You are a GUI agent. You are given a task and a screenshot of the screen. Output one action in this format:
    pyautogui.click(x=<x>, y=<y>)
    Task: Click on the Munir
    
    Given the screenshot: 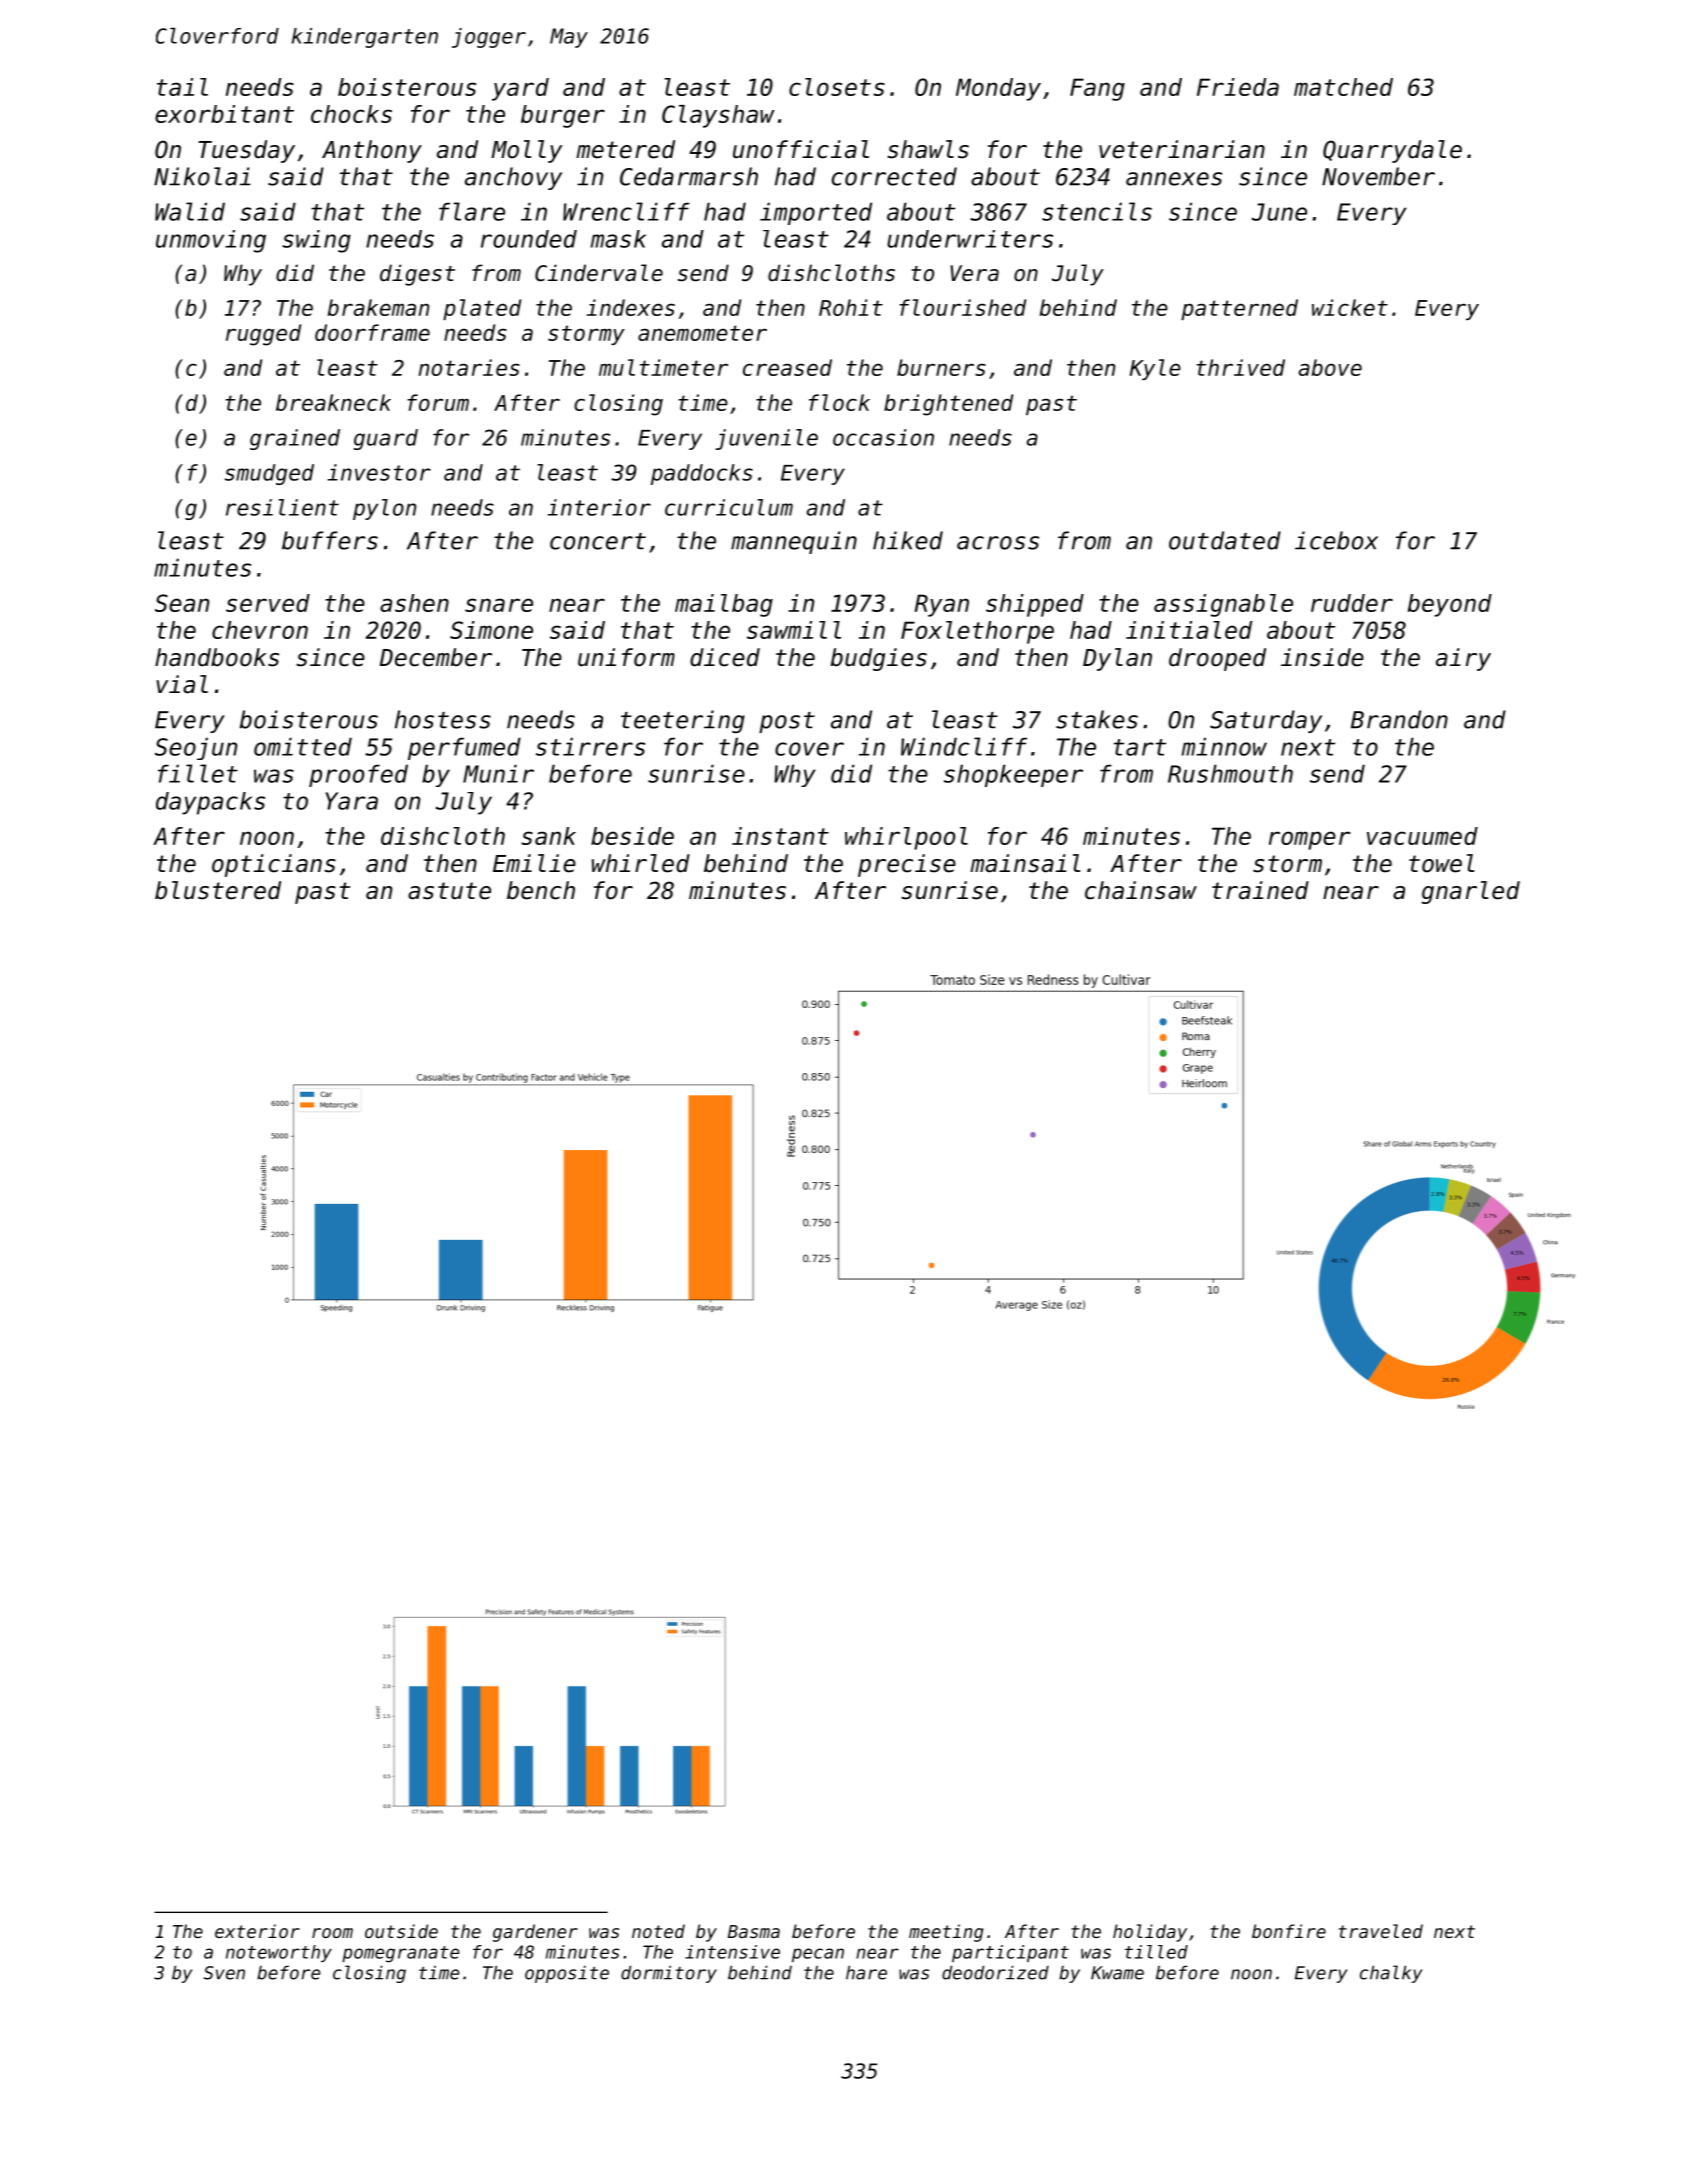 What is the action you would take?
    pyautogui.click(x=498, y=773)
